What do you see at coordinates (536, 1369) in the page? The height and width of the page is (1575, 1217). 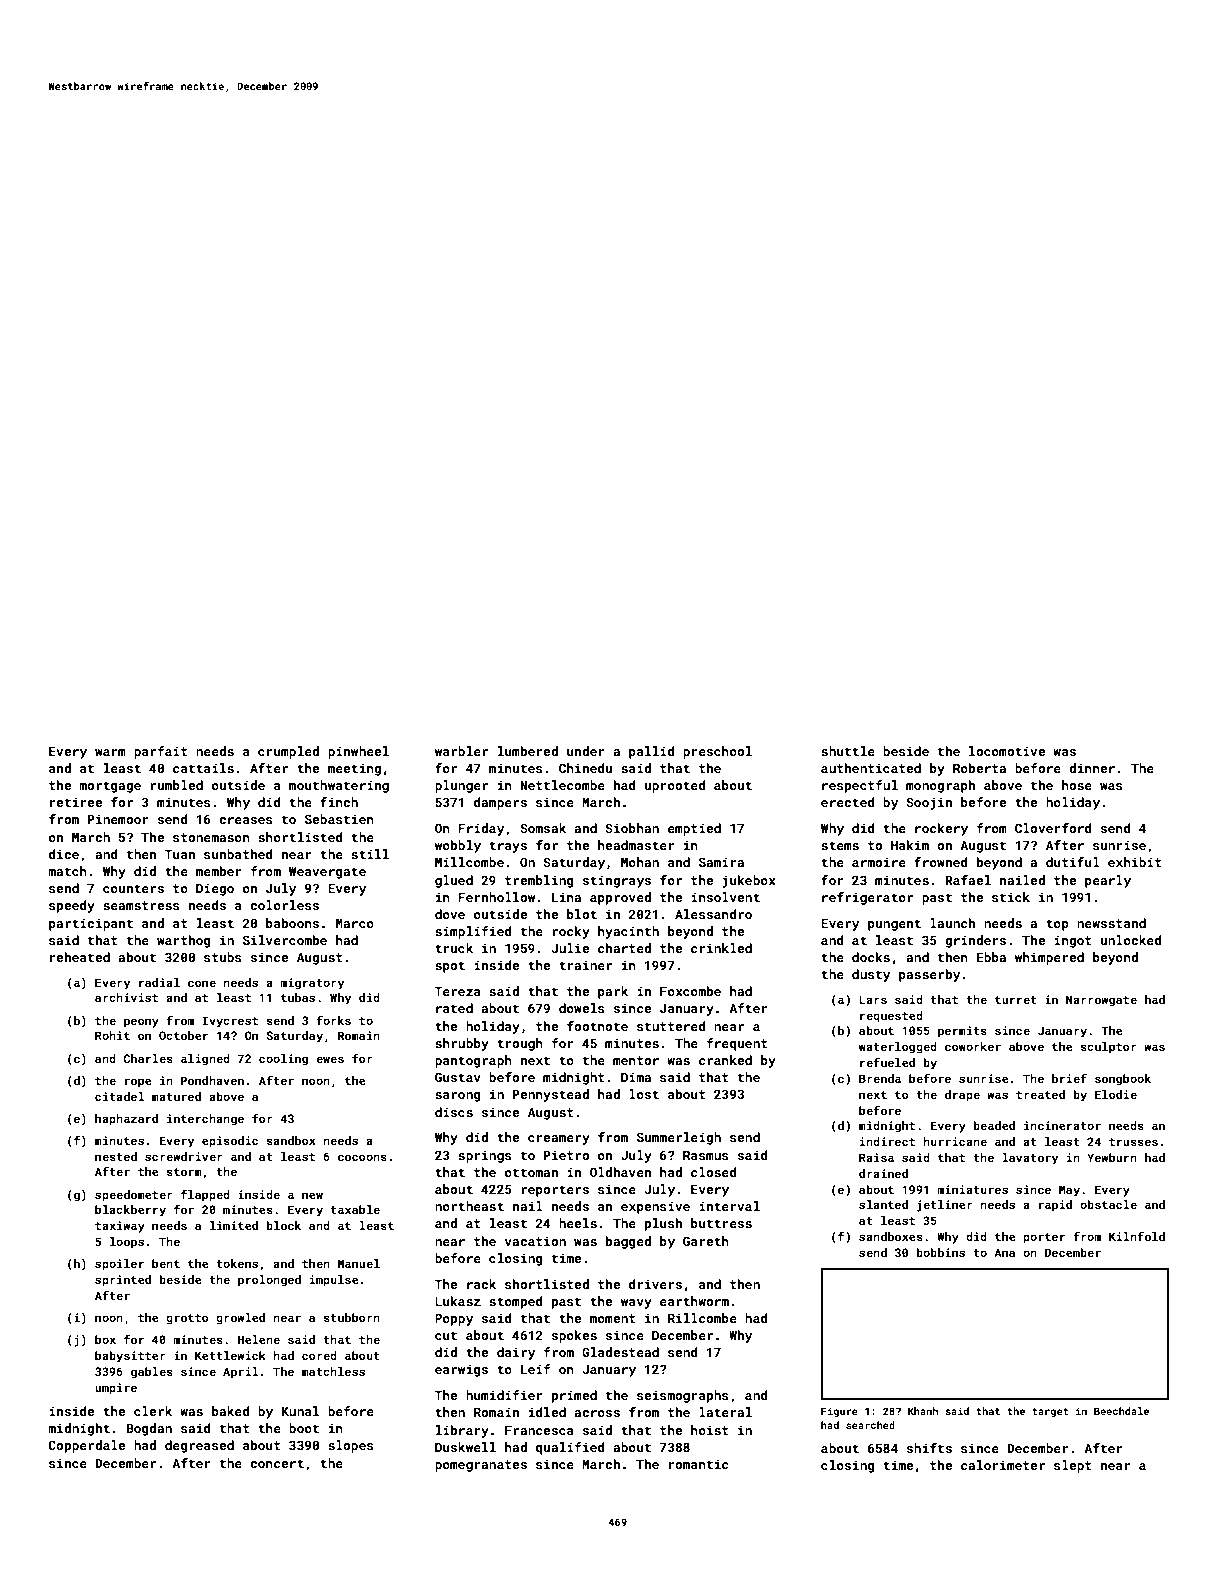 I see `Leif` at bounding box center [536, 1369].
